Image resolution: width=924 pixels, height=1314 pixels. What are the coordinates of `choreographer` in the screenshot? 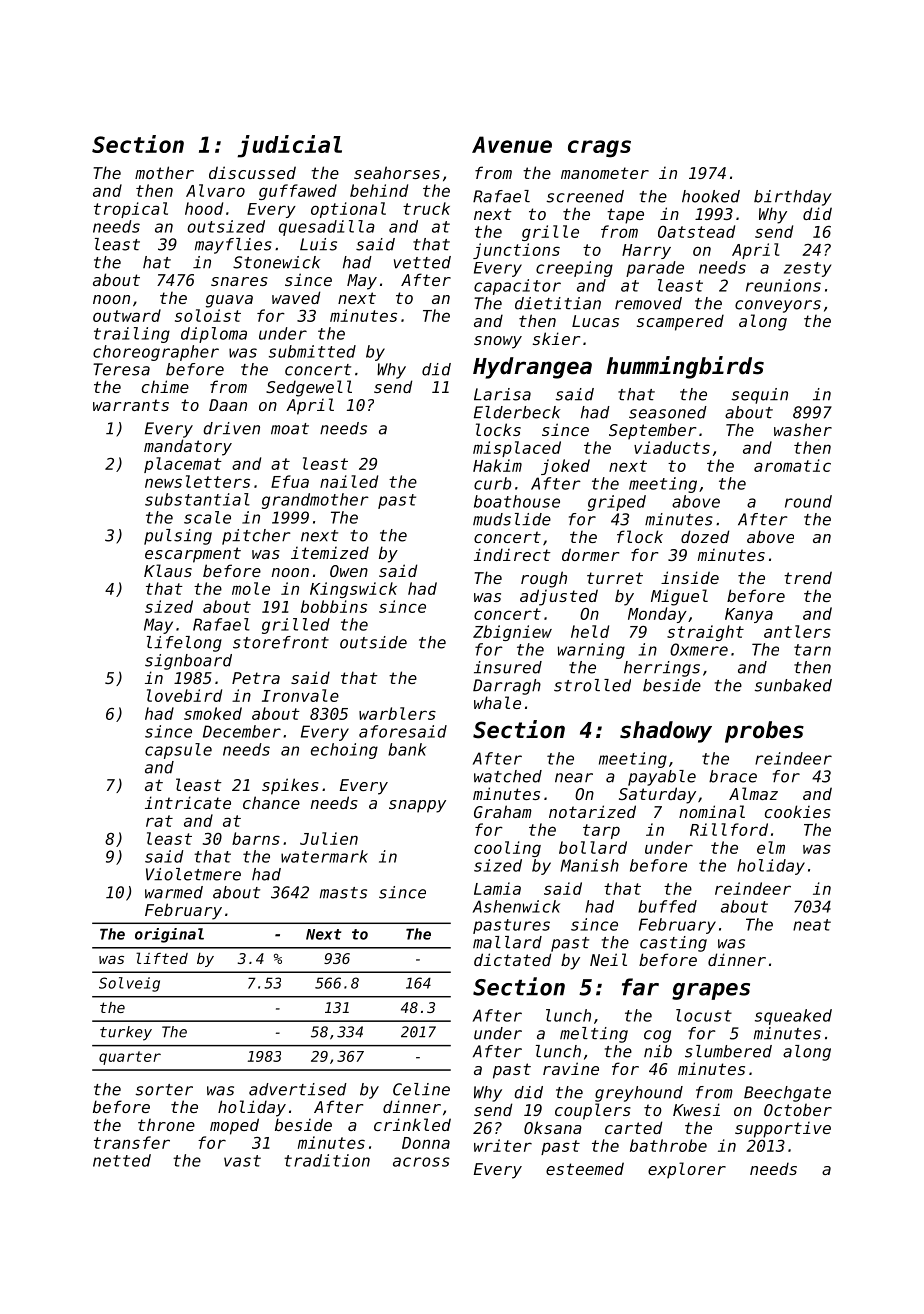 It's located at (156, 353).
